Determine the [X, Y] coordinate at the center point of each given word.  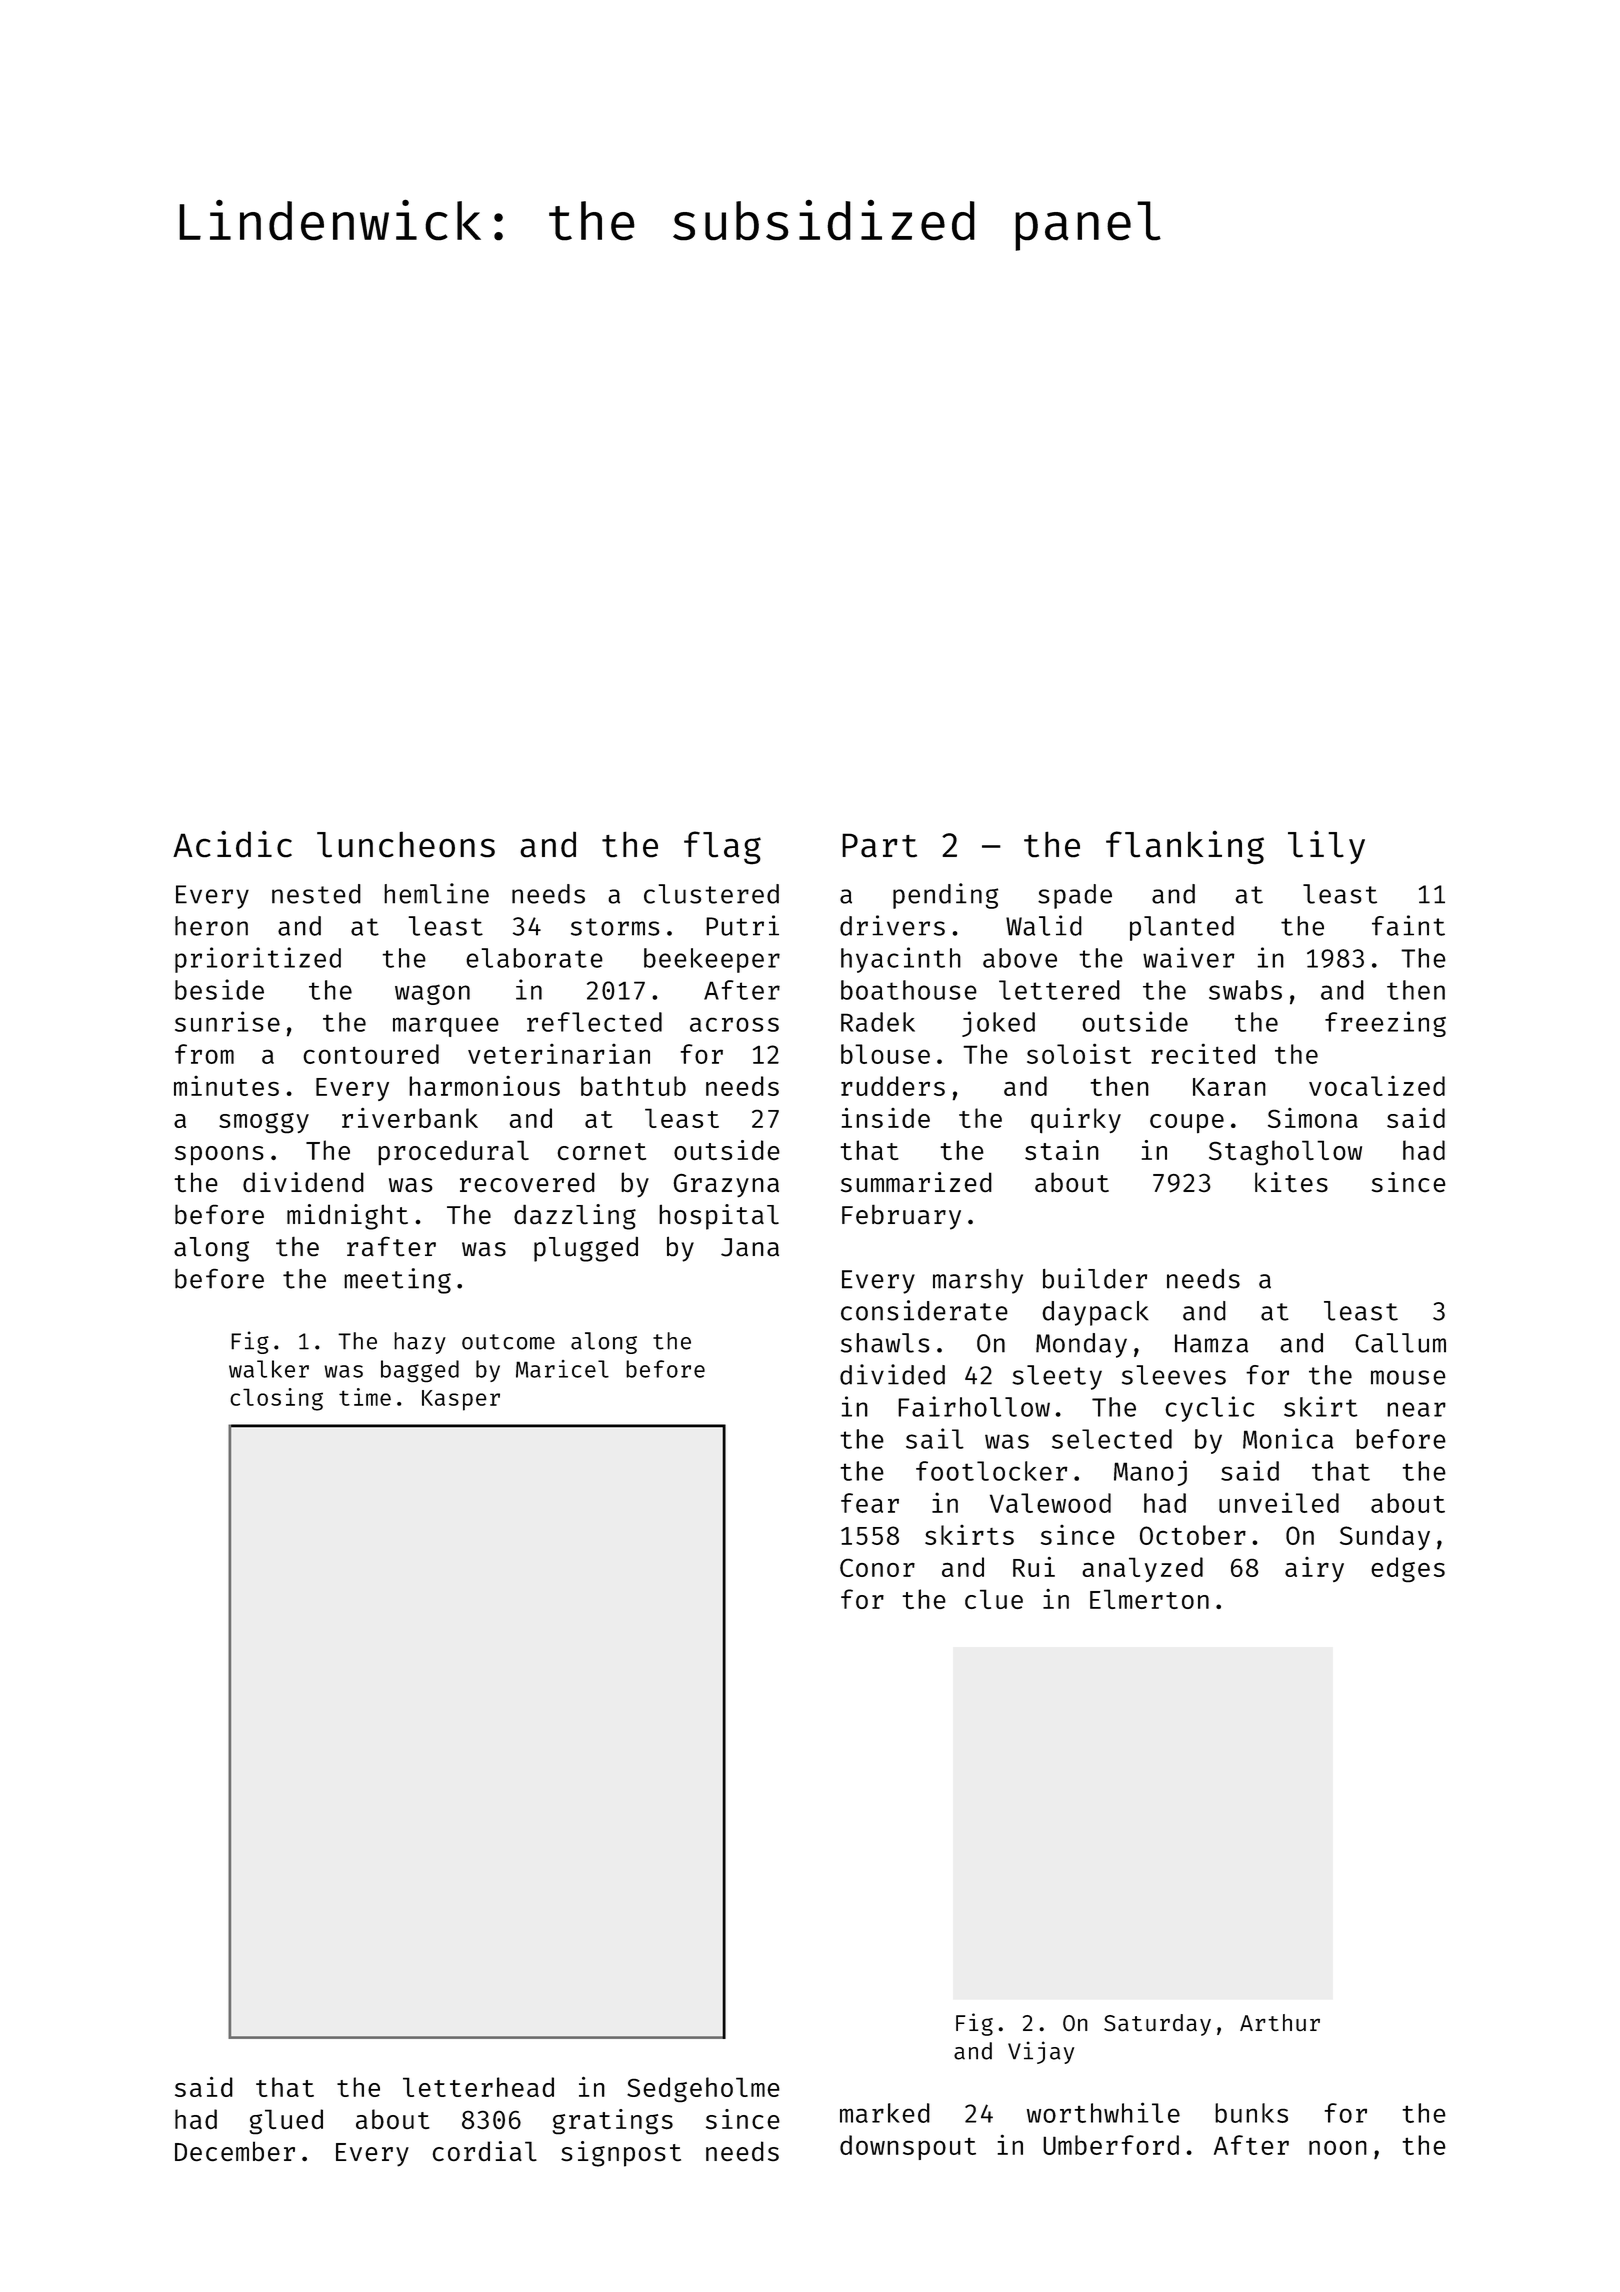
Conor [877, 1568]
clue [994, 1599]
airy [1314, 1569]
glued [286, 2121]
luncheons [406, 844]
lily [1326, 847]
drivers [892, 925]
